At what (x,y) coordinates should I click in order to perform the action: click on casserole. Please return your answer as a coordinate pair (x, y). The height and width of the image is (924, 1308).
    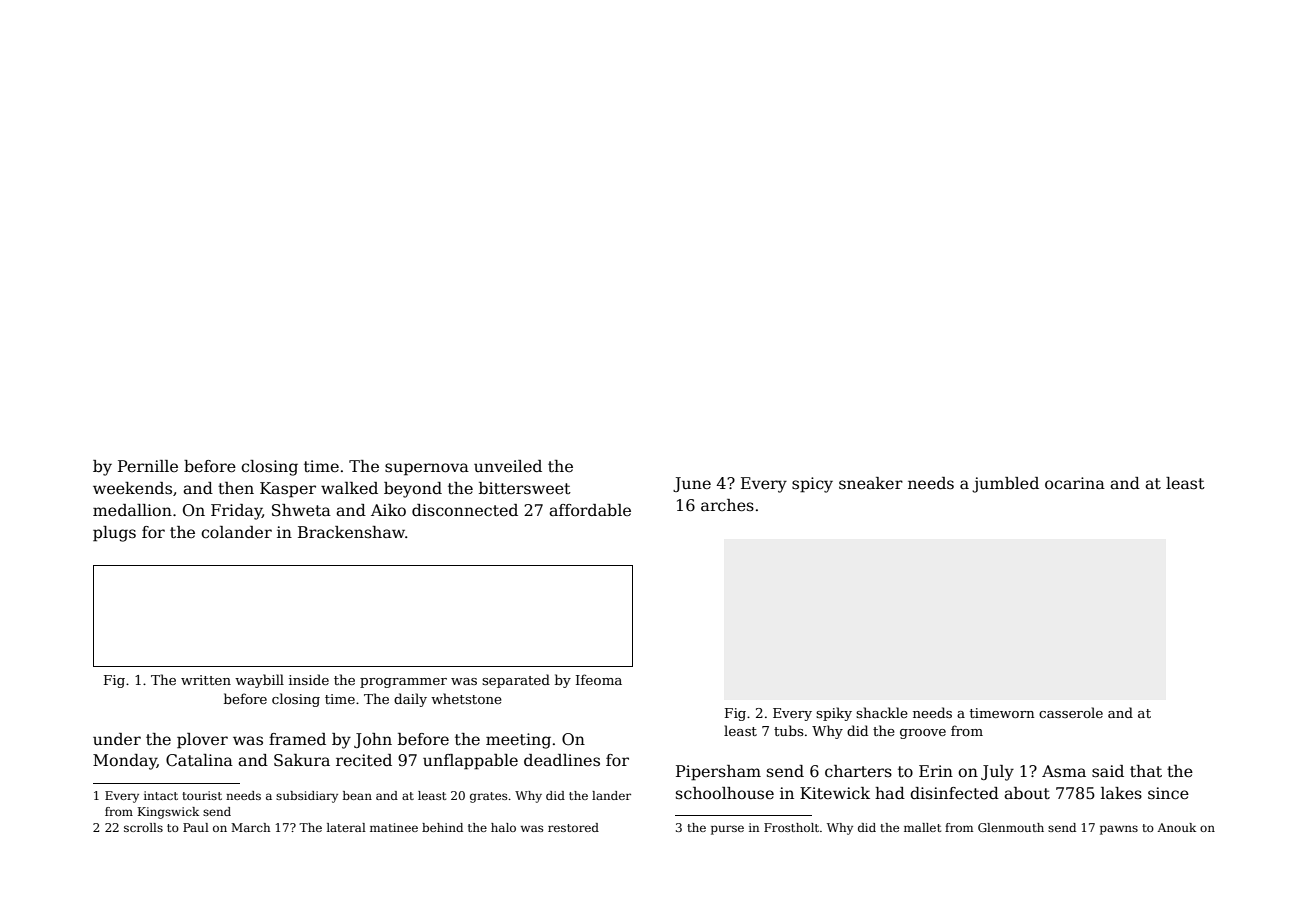
    Looking at the image, I should click on (1071, 712).
